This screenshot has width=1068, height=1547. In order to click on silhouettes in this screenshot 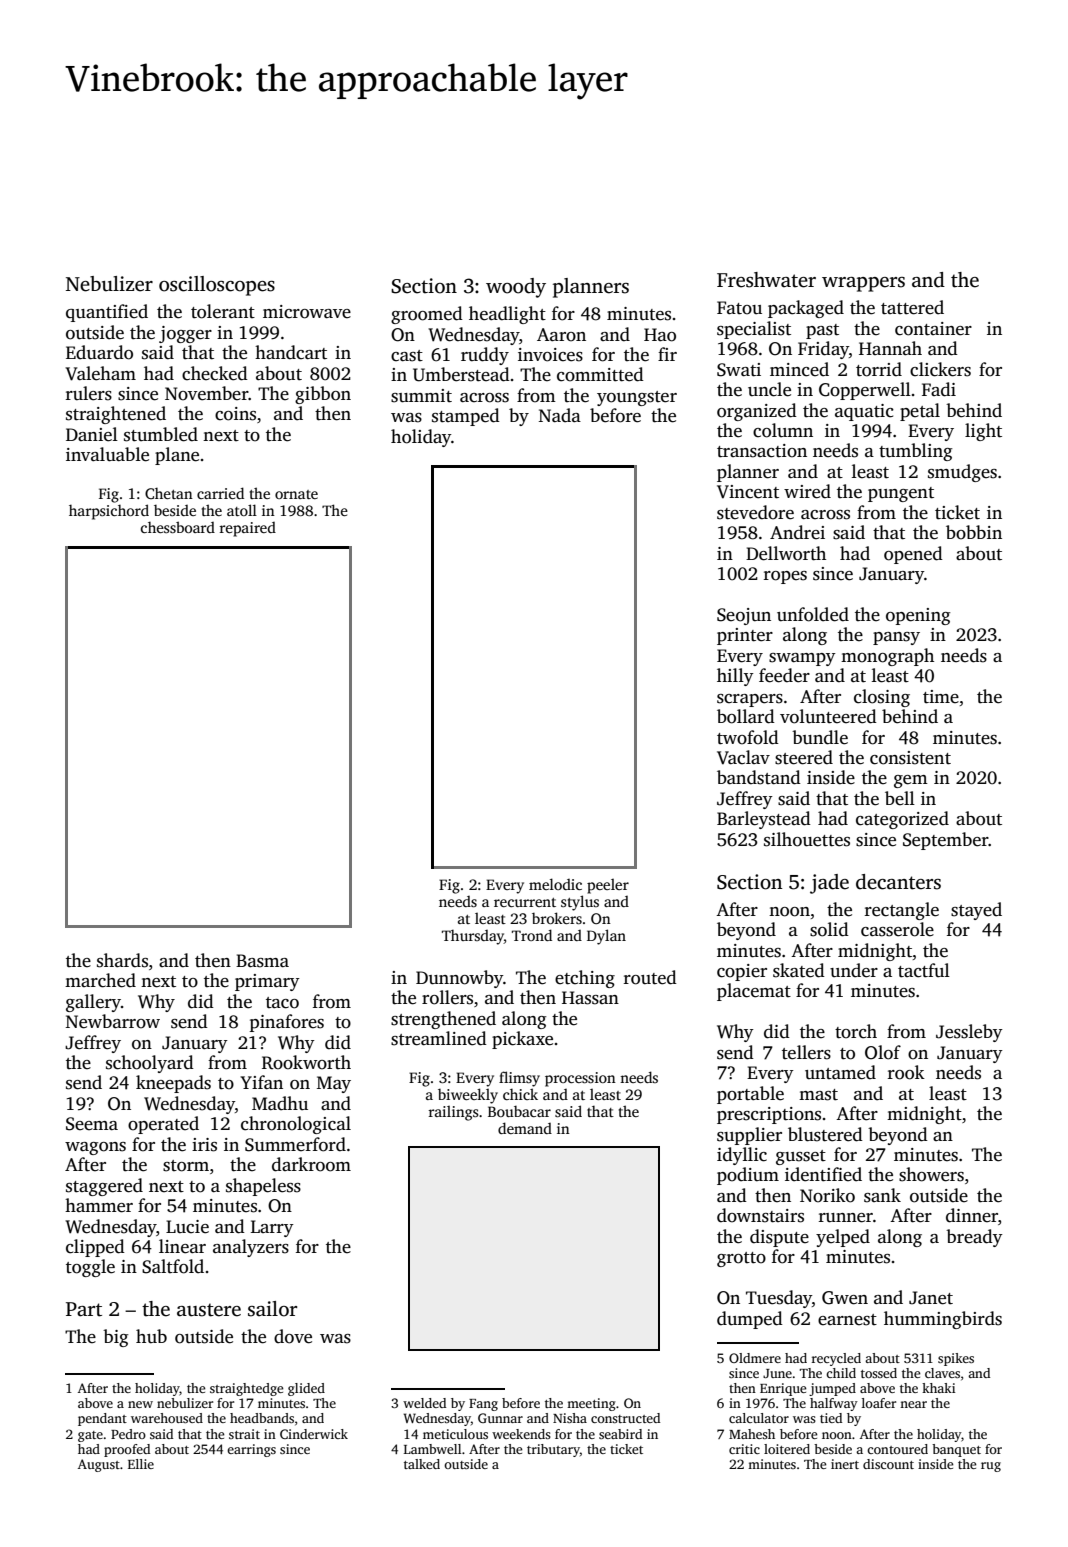, I will do `click(807, 839)`.
